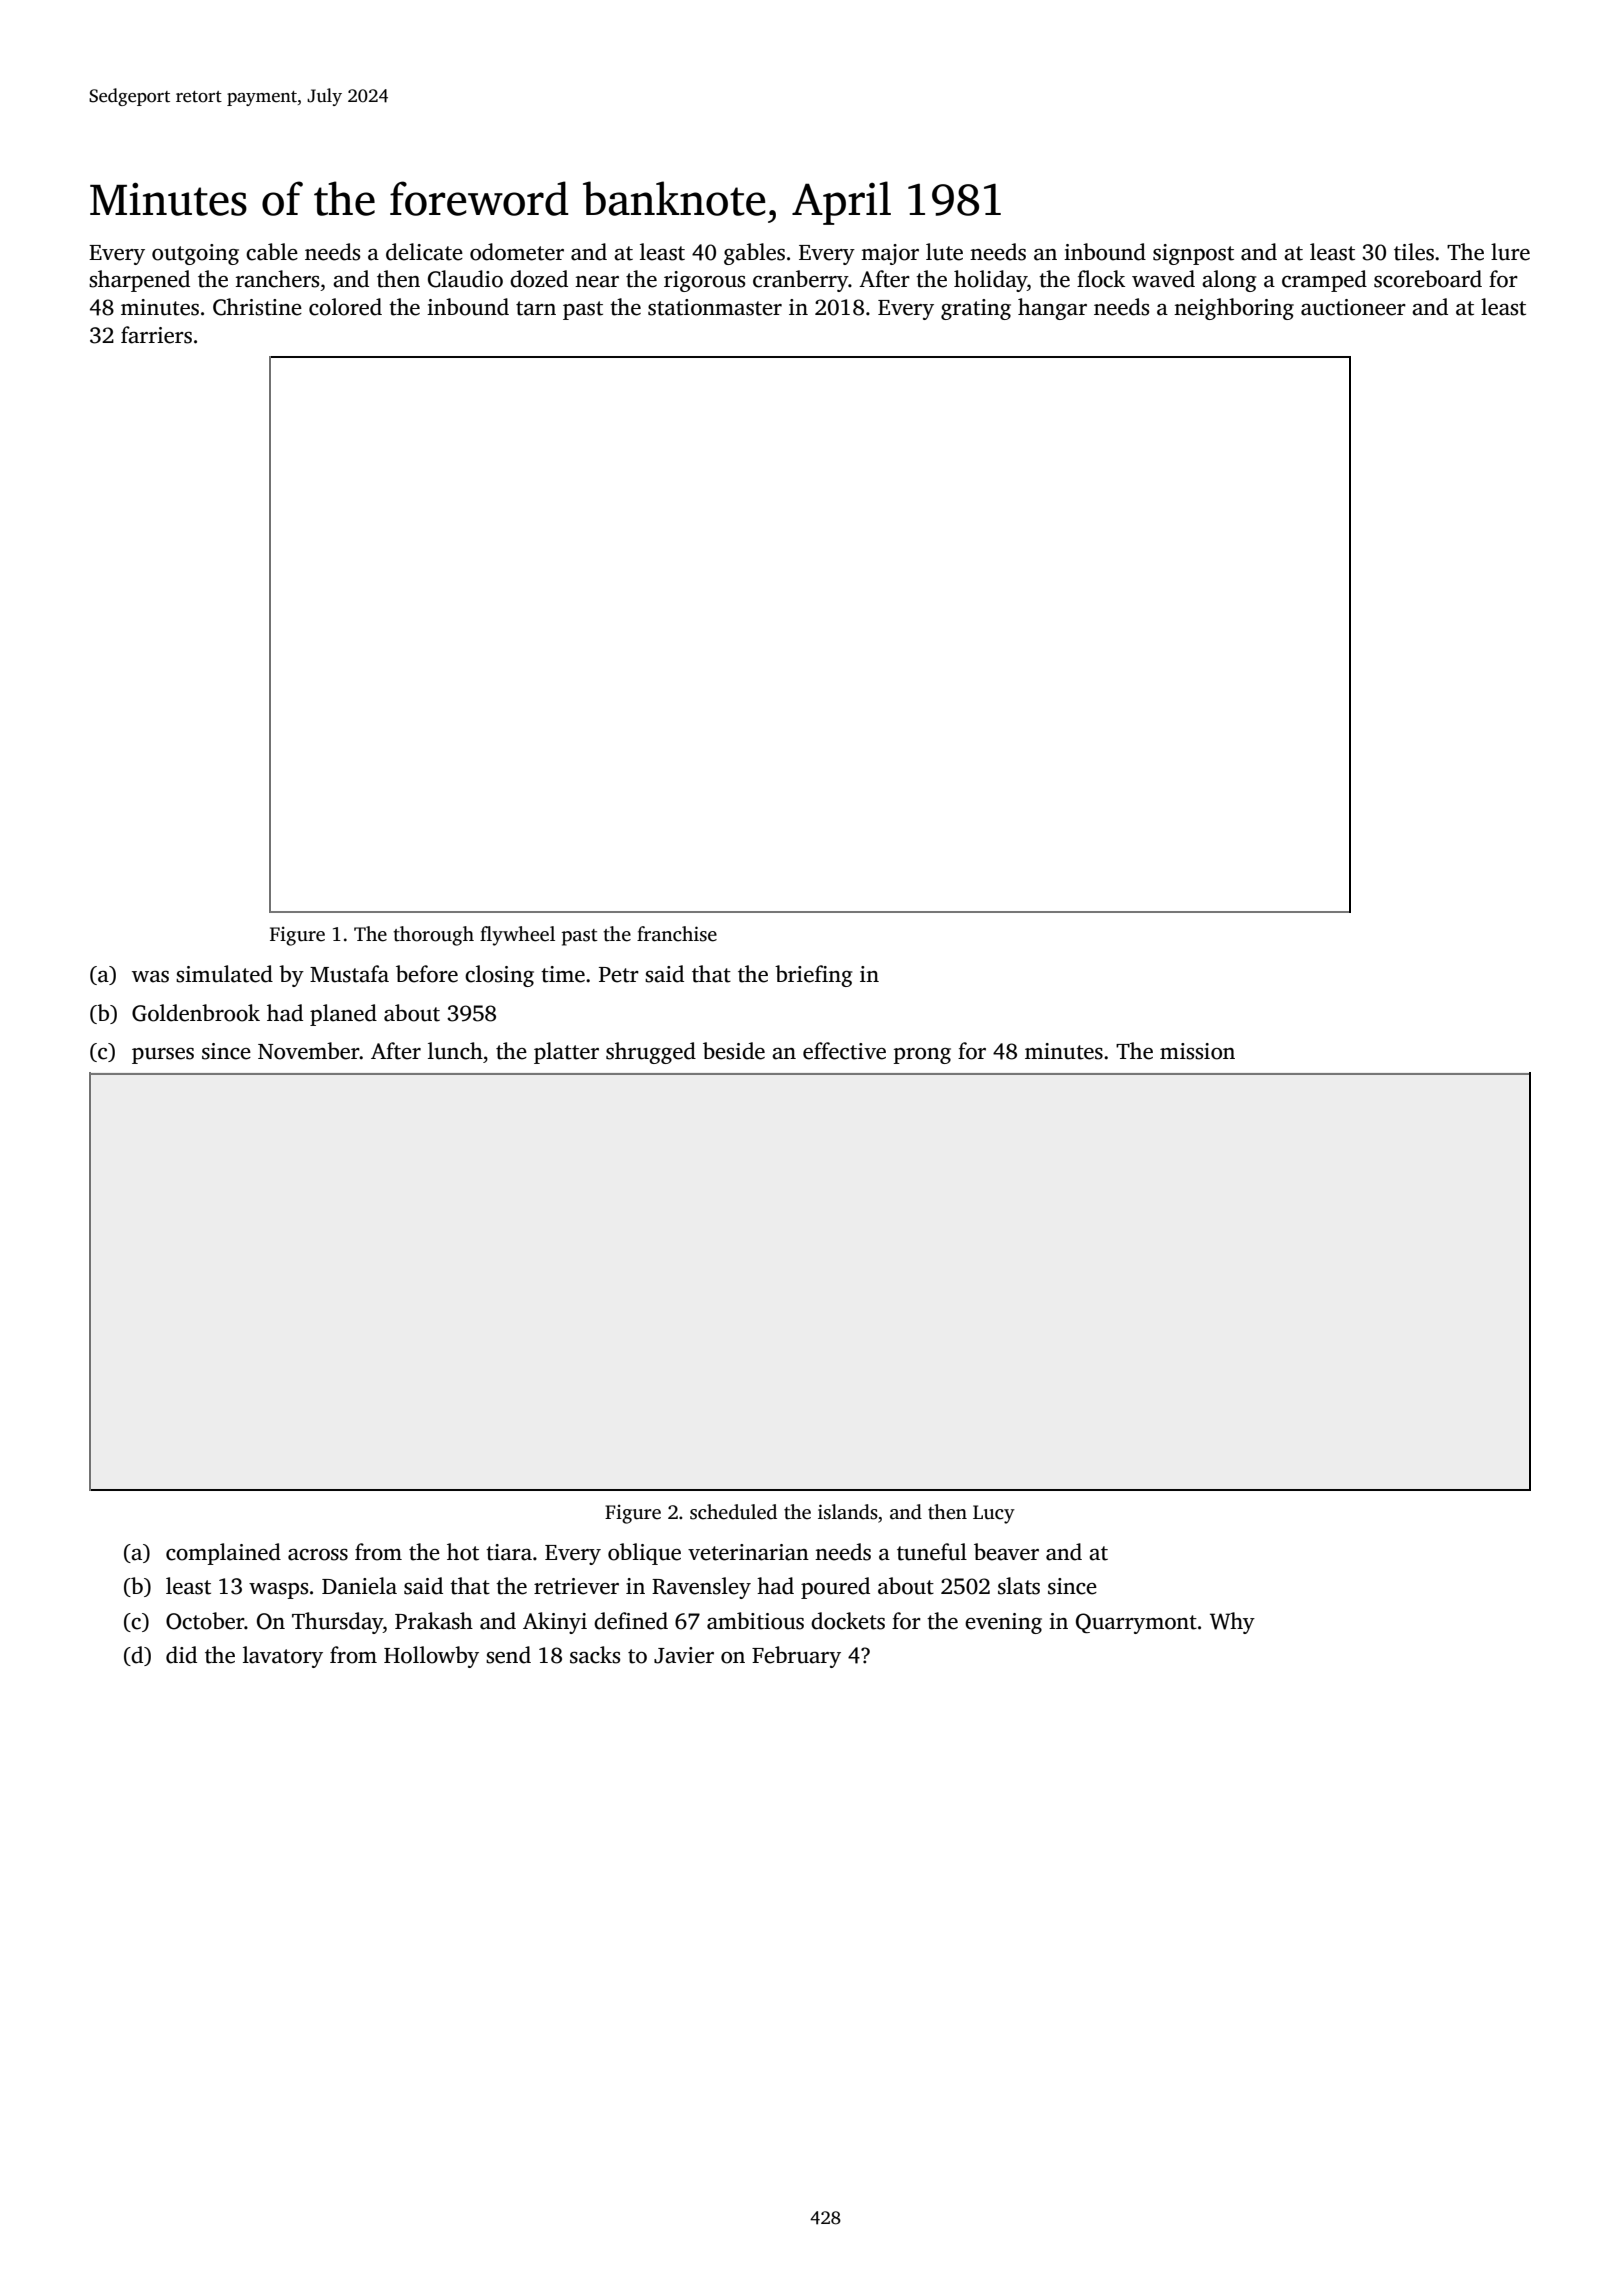 This screenshot has height=2292, width=1620. Describe the element at coordinates (755, 1621) in the screenshot. I see `ambitious` at that location.
